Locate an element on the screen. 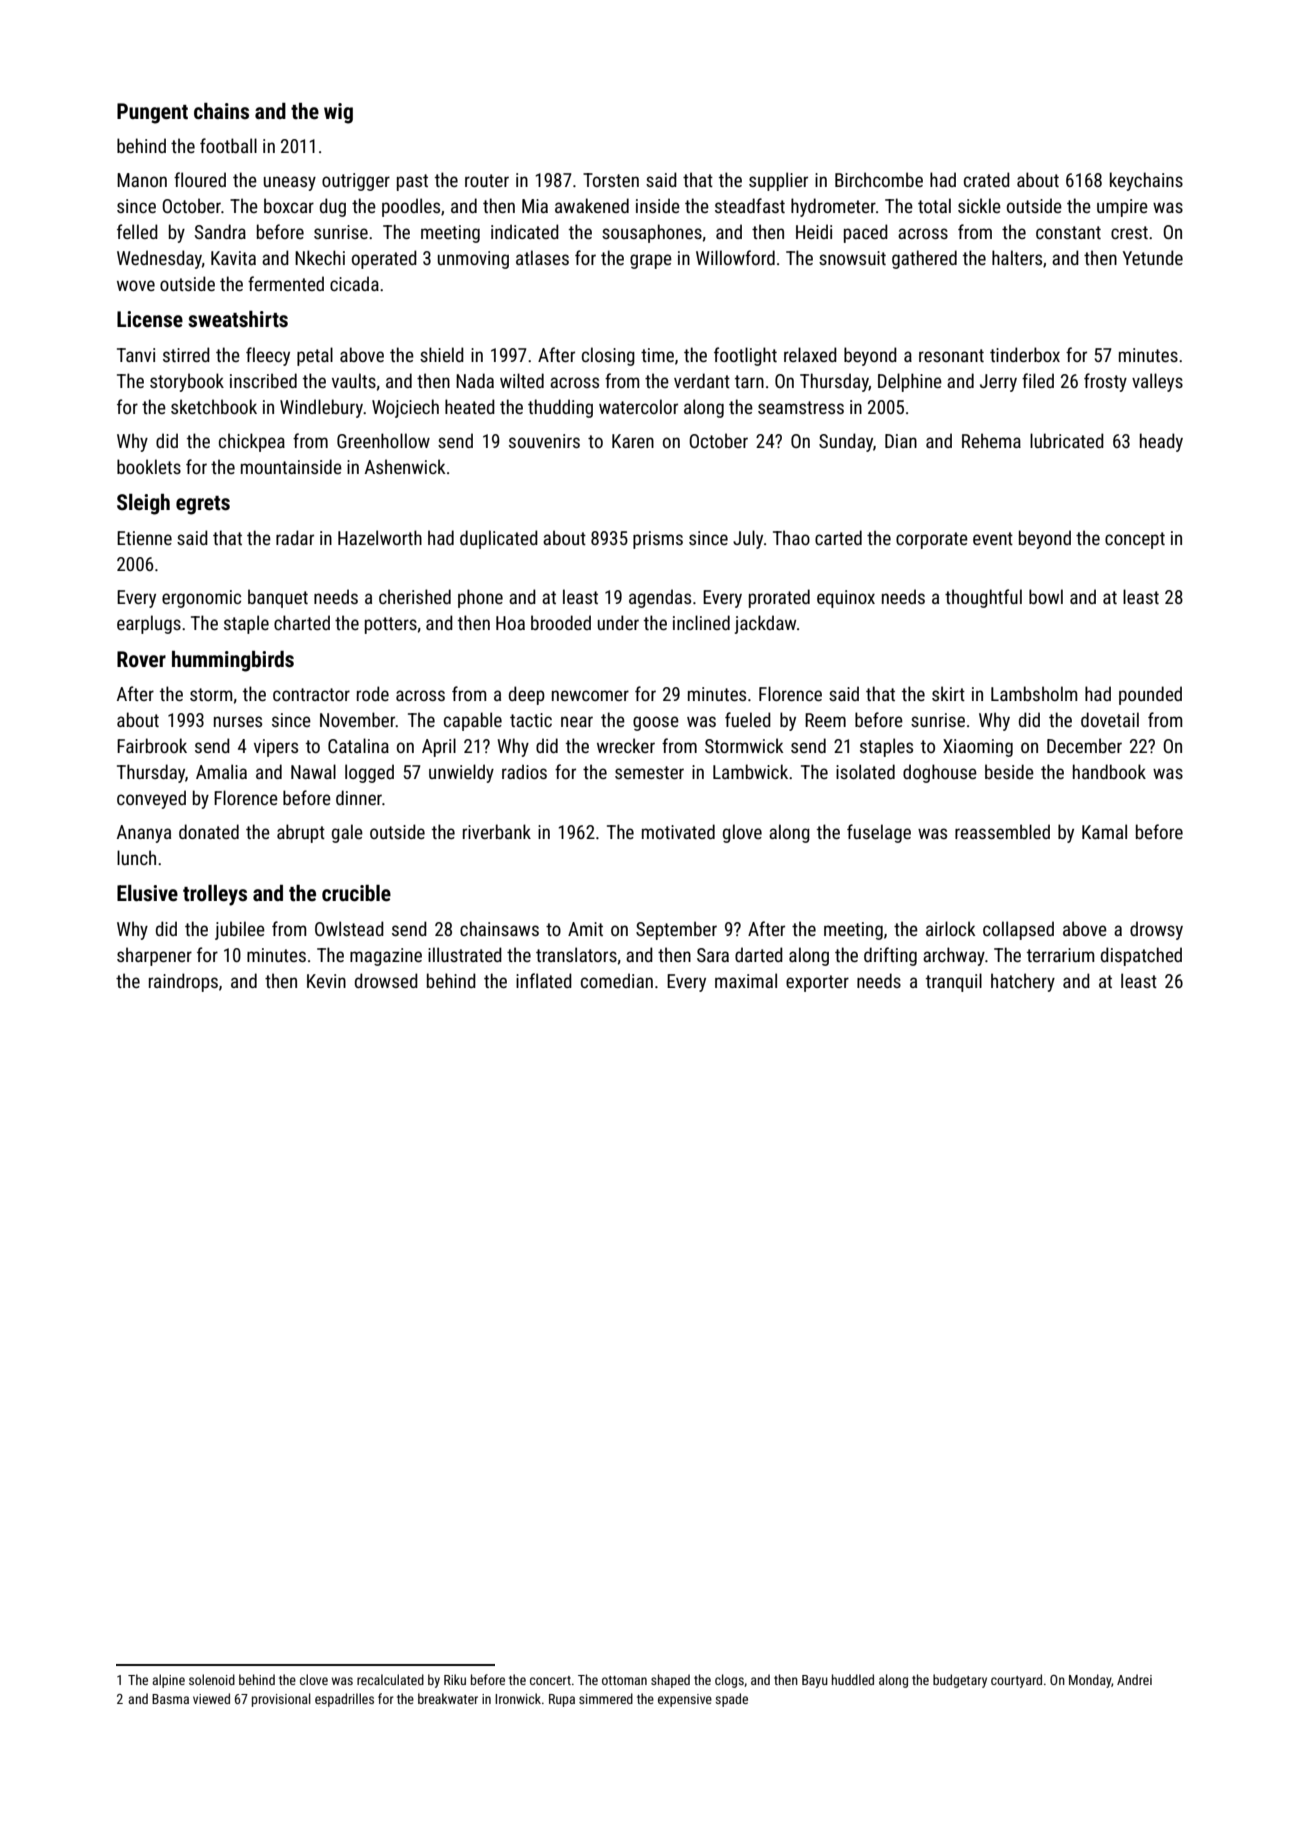  football is located at coordinates (228, 145).
